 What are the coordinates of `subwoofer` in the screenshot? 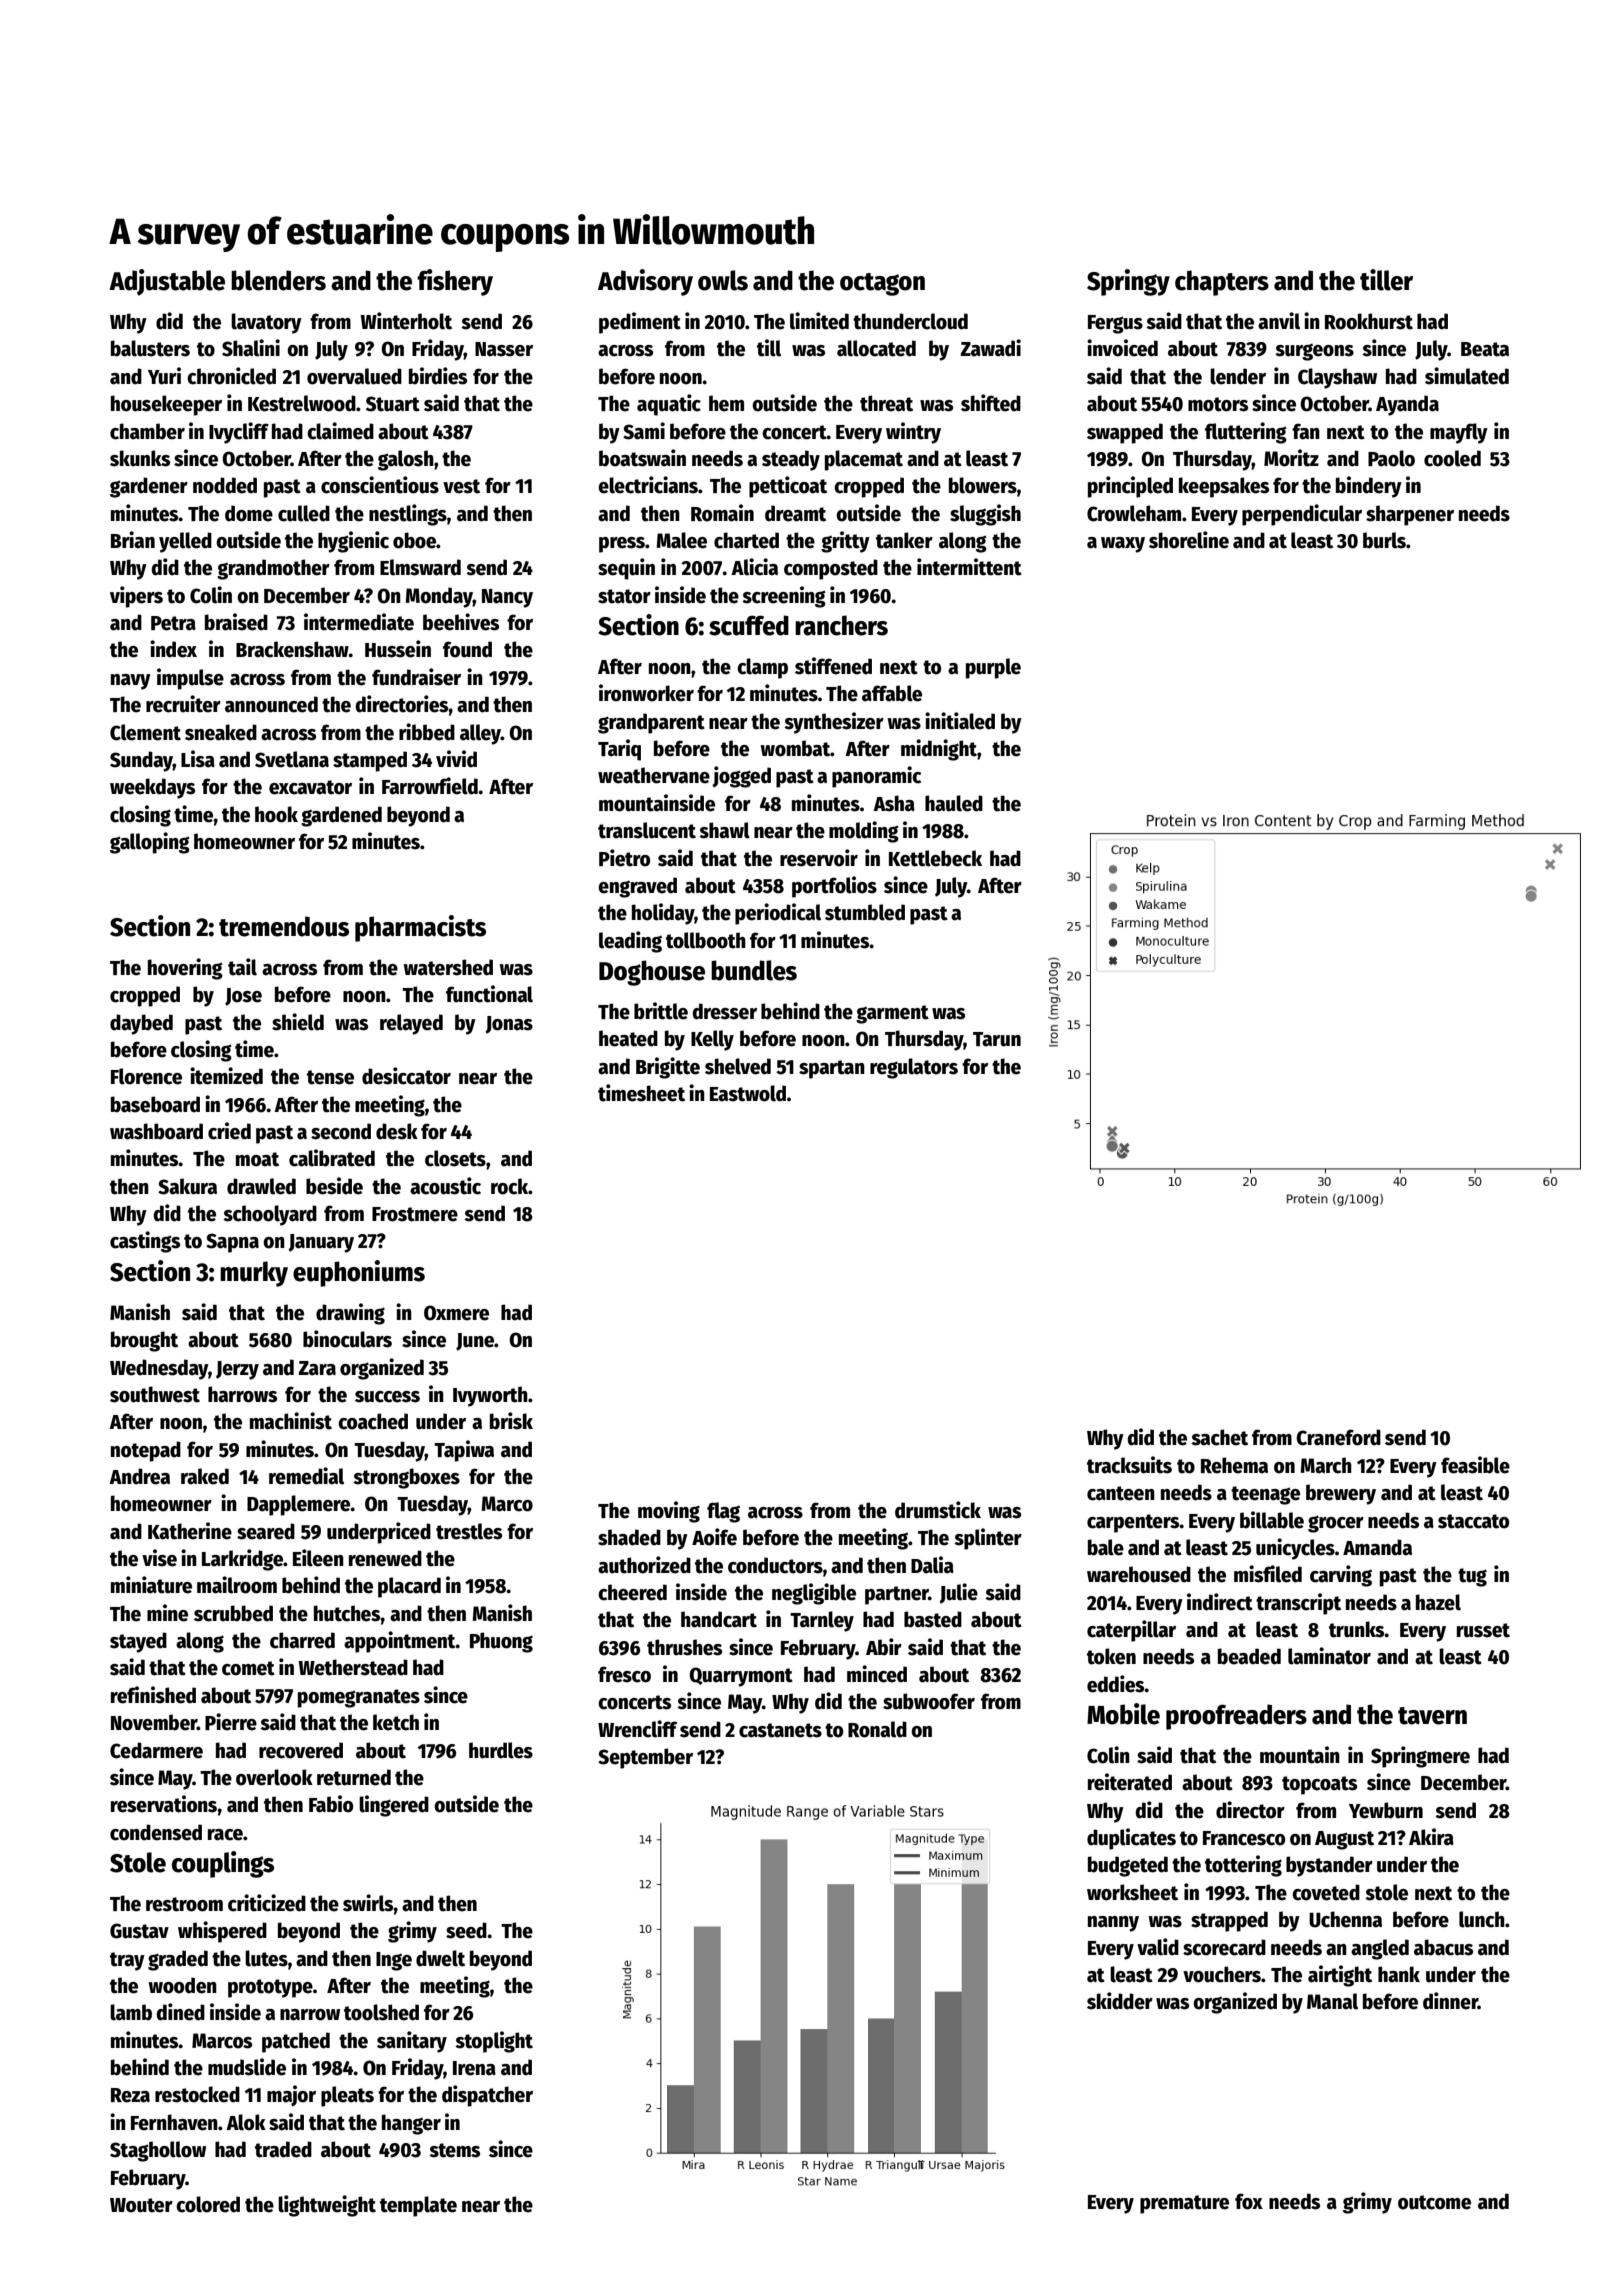 It's located at (929, 1701).
